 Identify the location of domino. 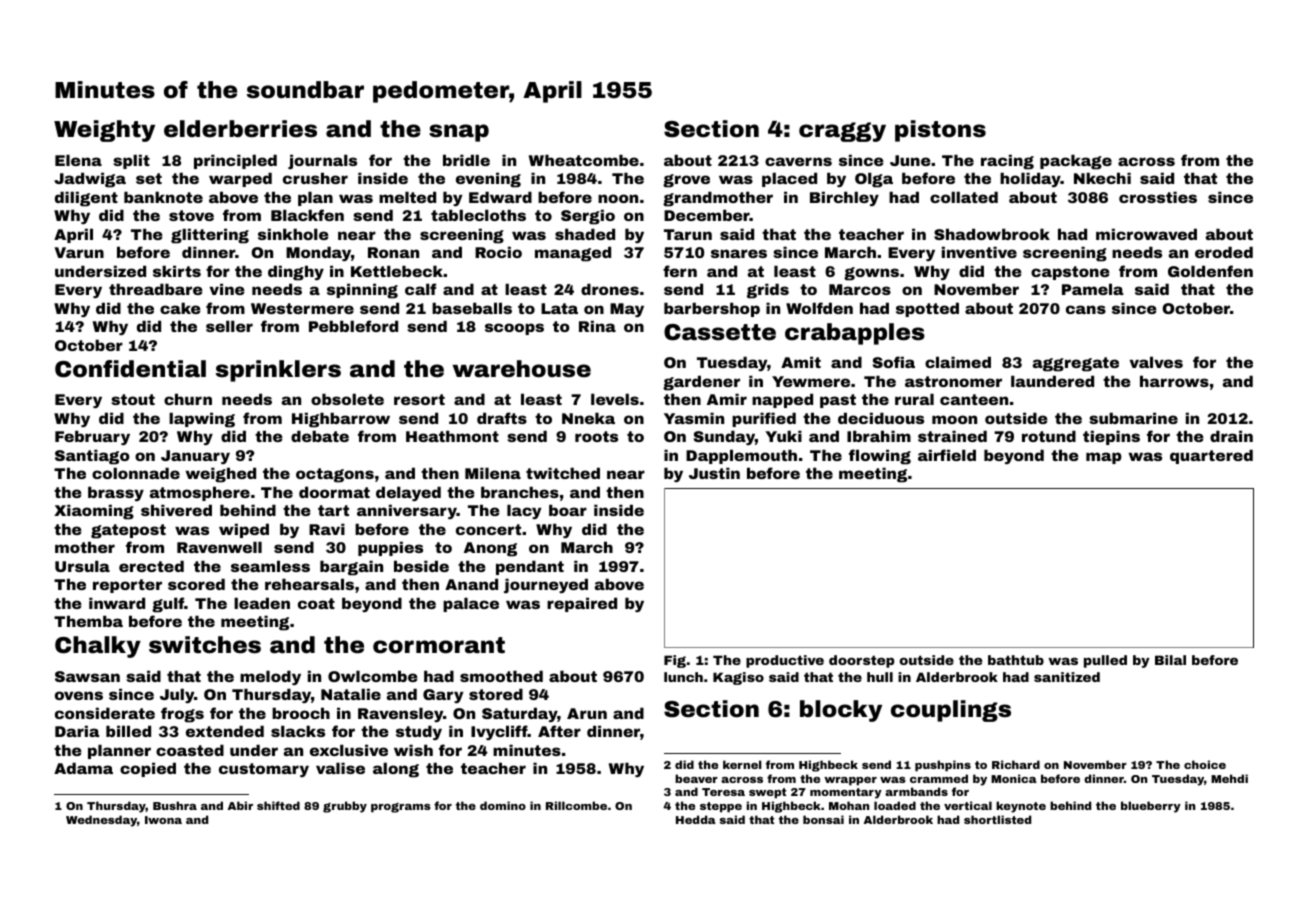
(503, 805).
